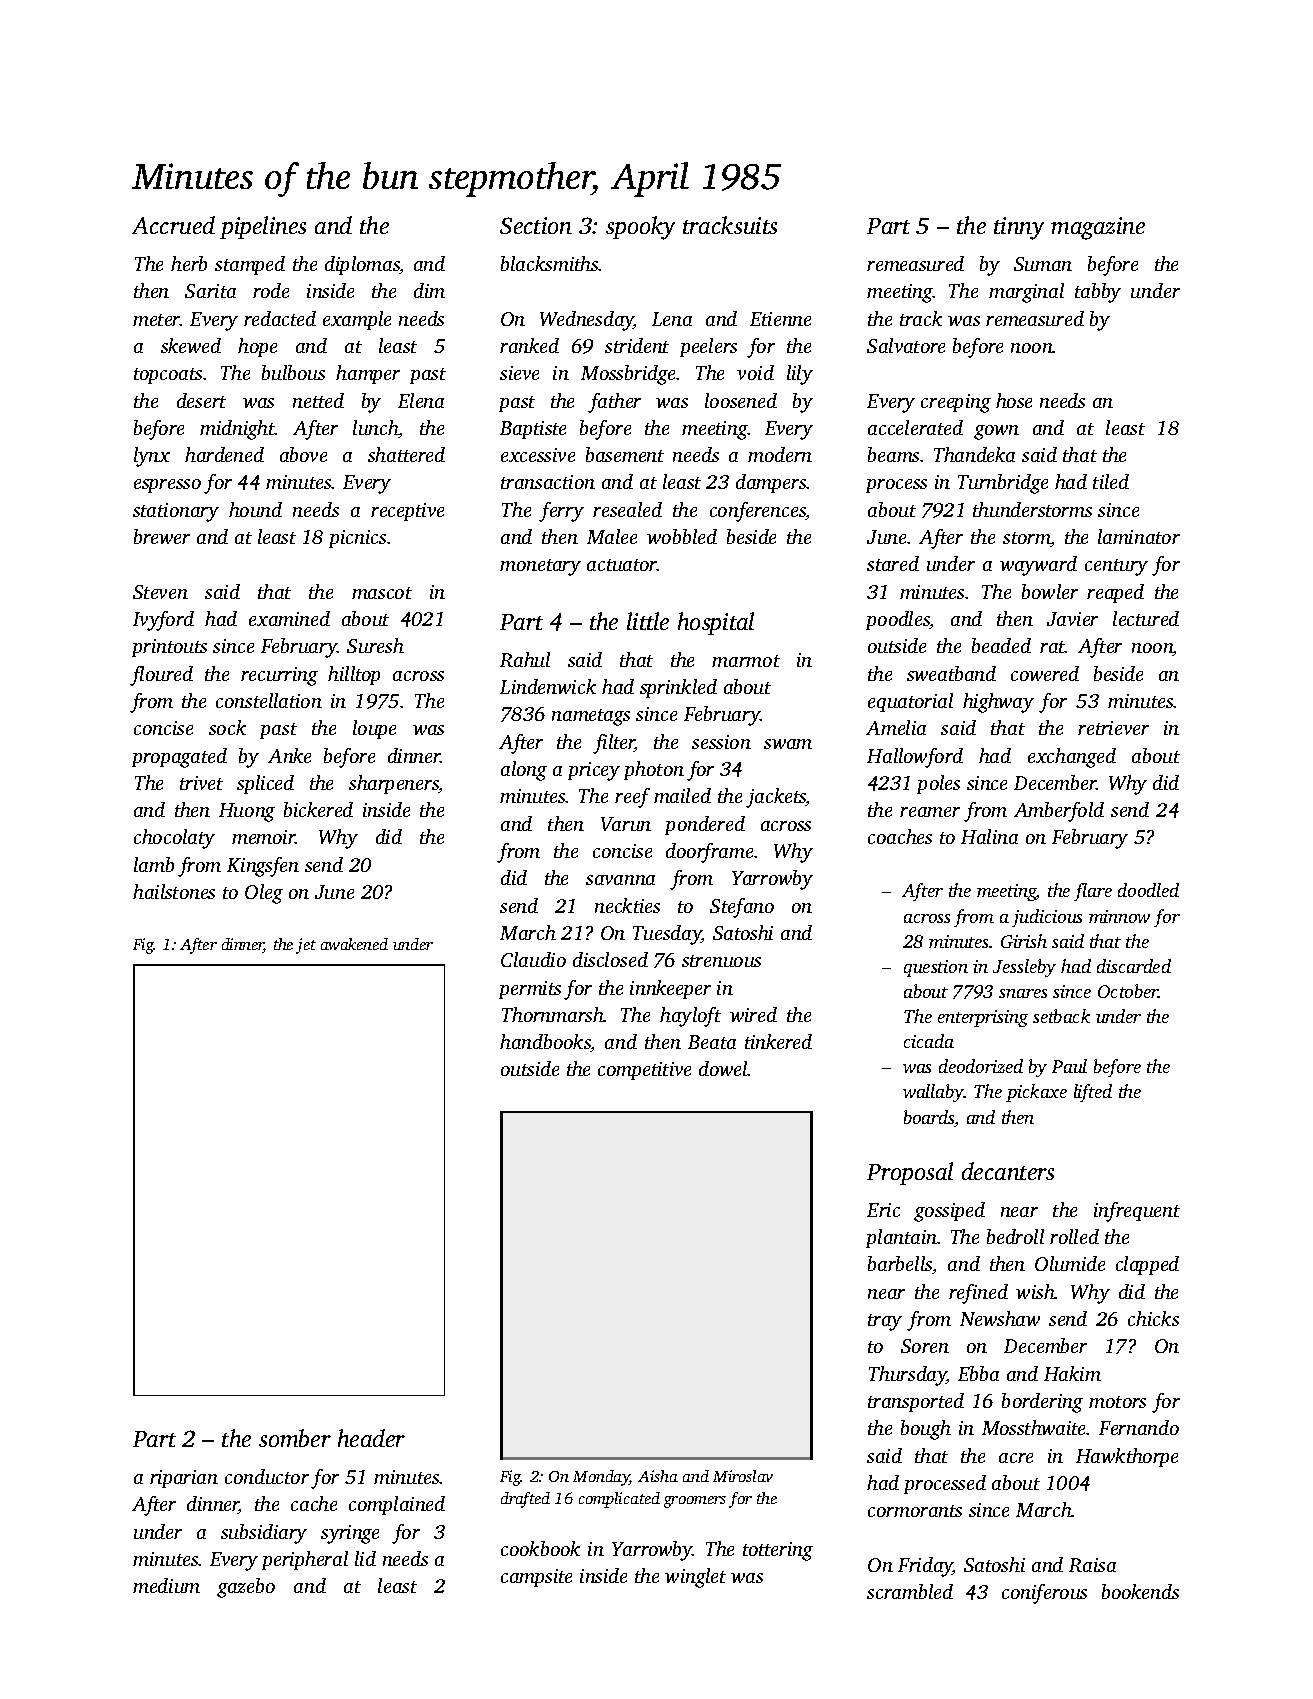 The width and height of the screenshot is (1313, 1699). I want to click on tiled, so click(1111, 481).
